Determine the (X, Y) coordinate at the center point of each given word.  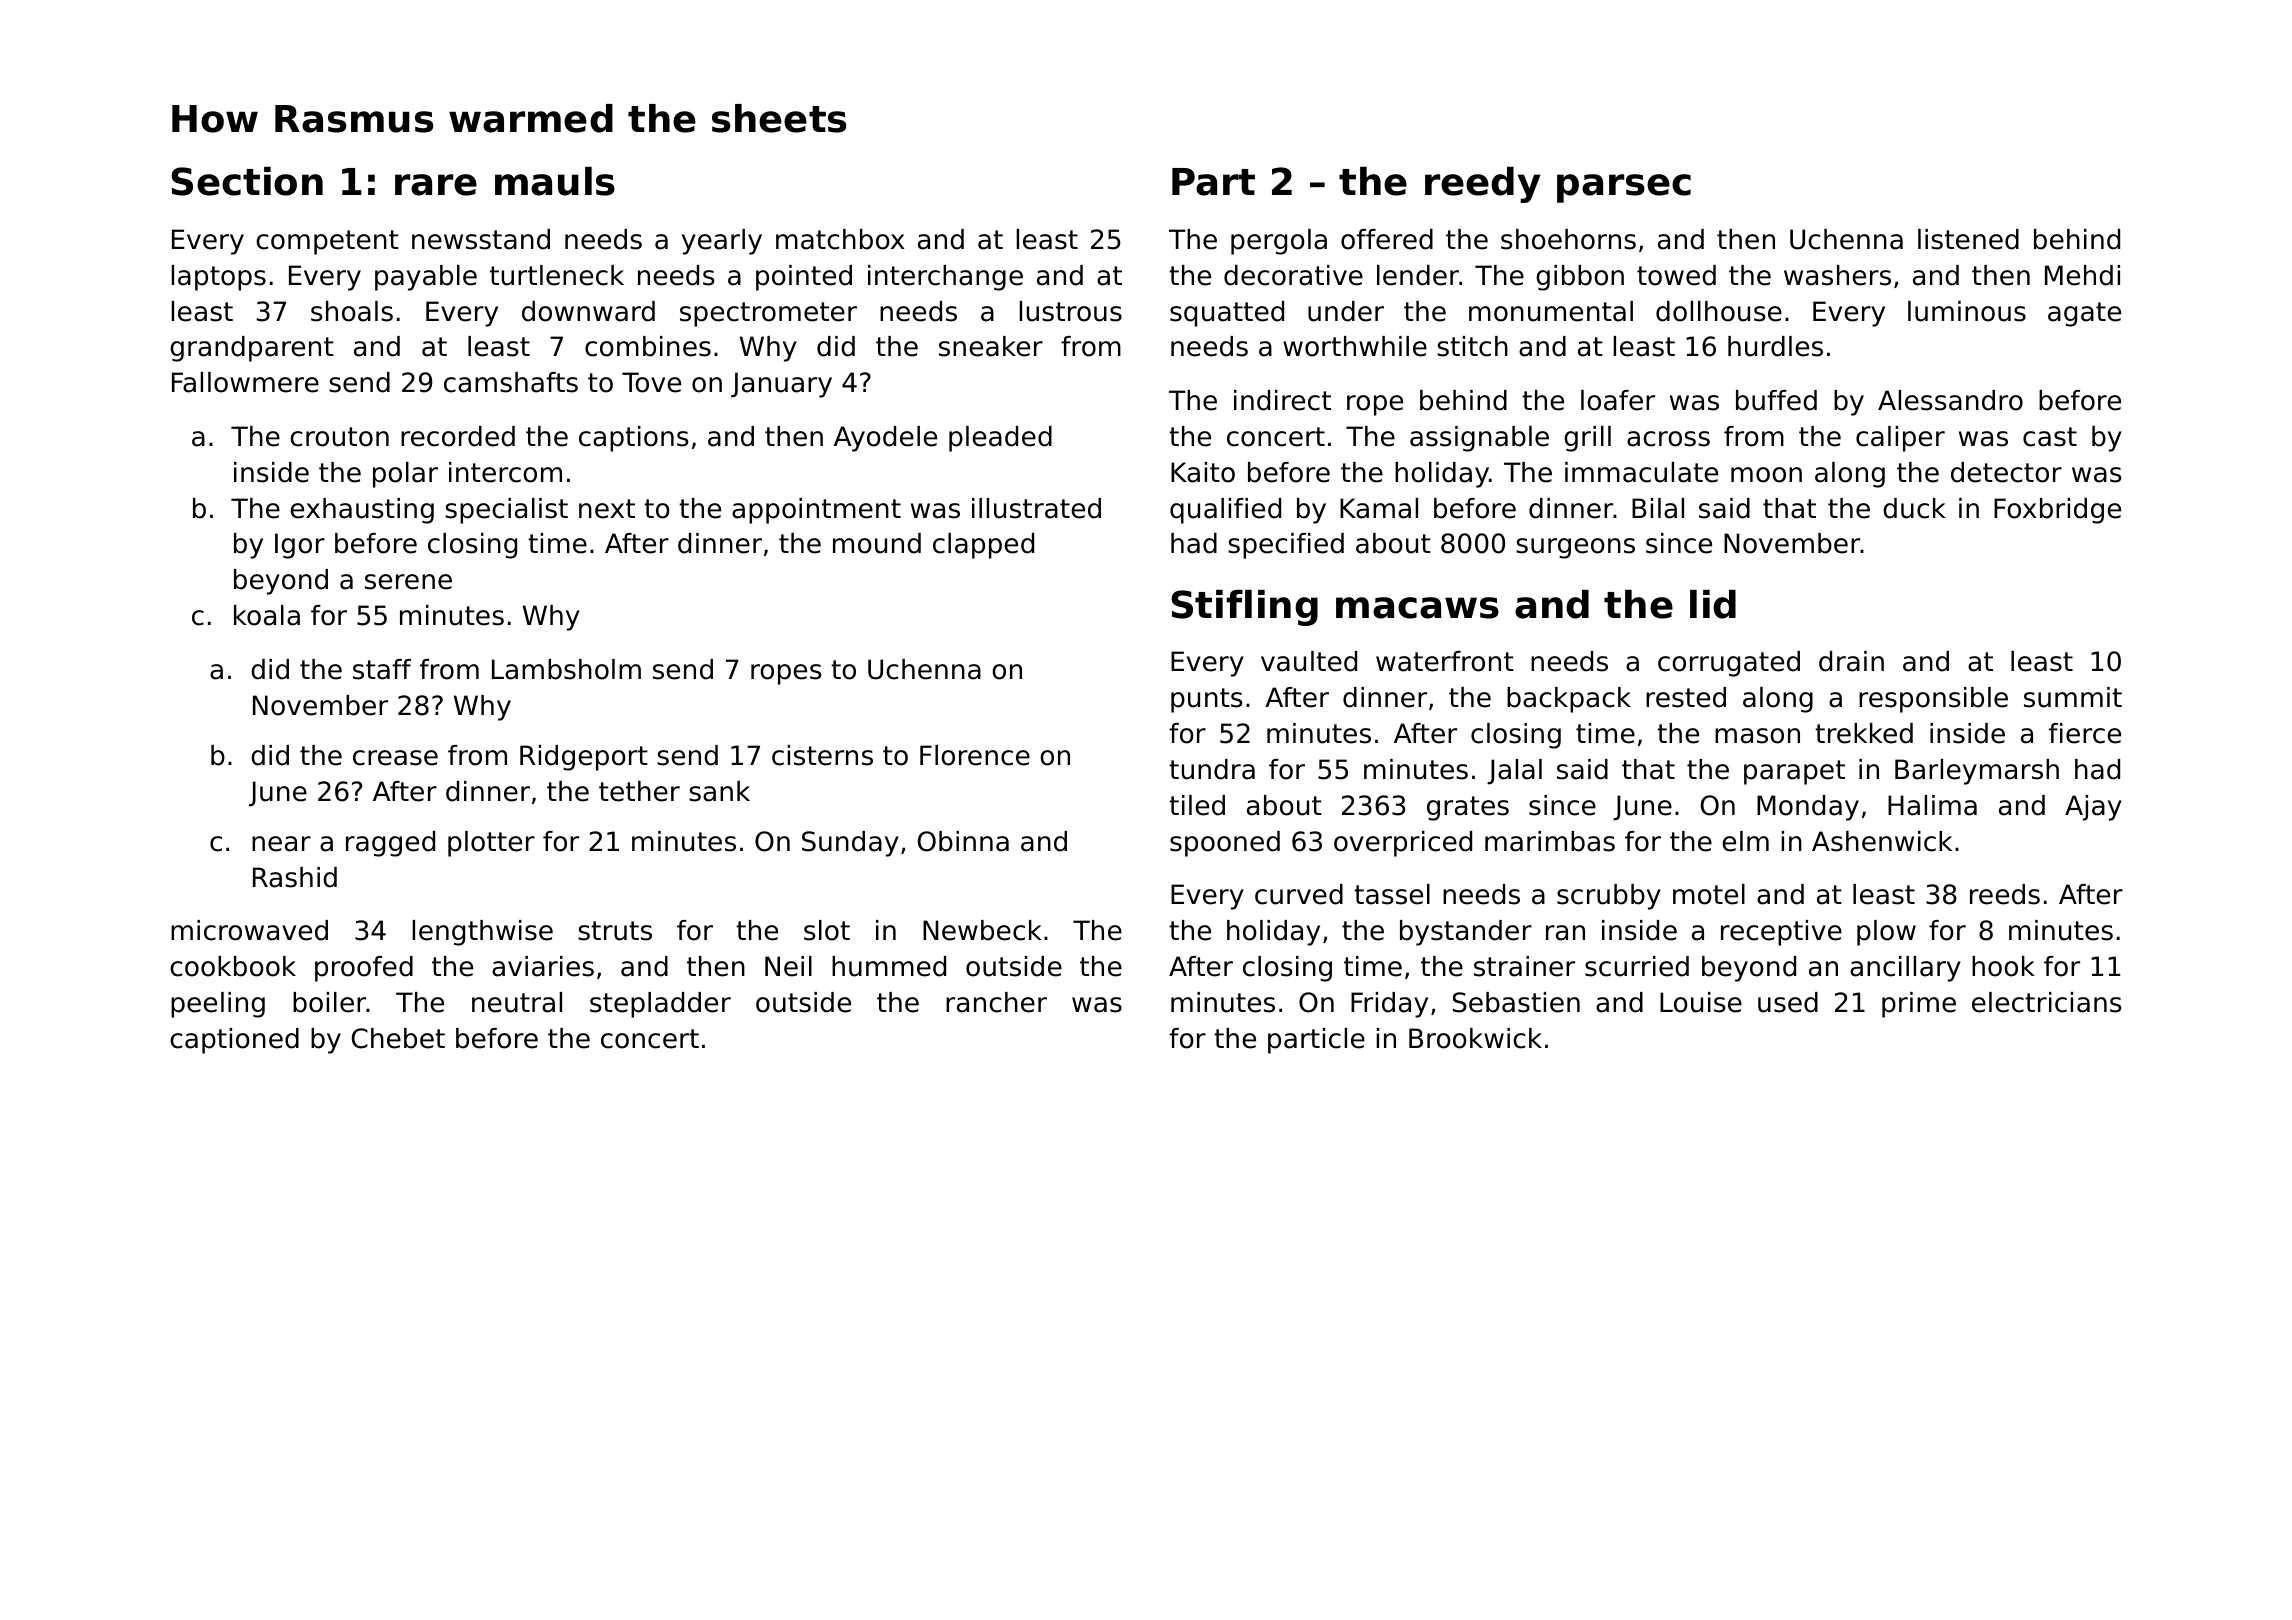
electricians (2046, 1002)
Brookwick (1475, 1038)
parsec (1624, 188)
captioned (234, 1041)
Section (247, 181)
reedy (1482, 185)
